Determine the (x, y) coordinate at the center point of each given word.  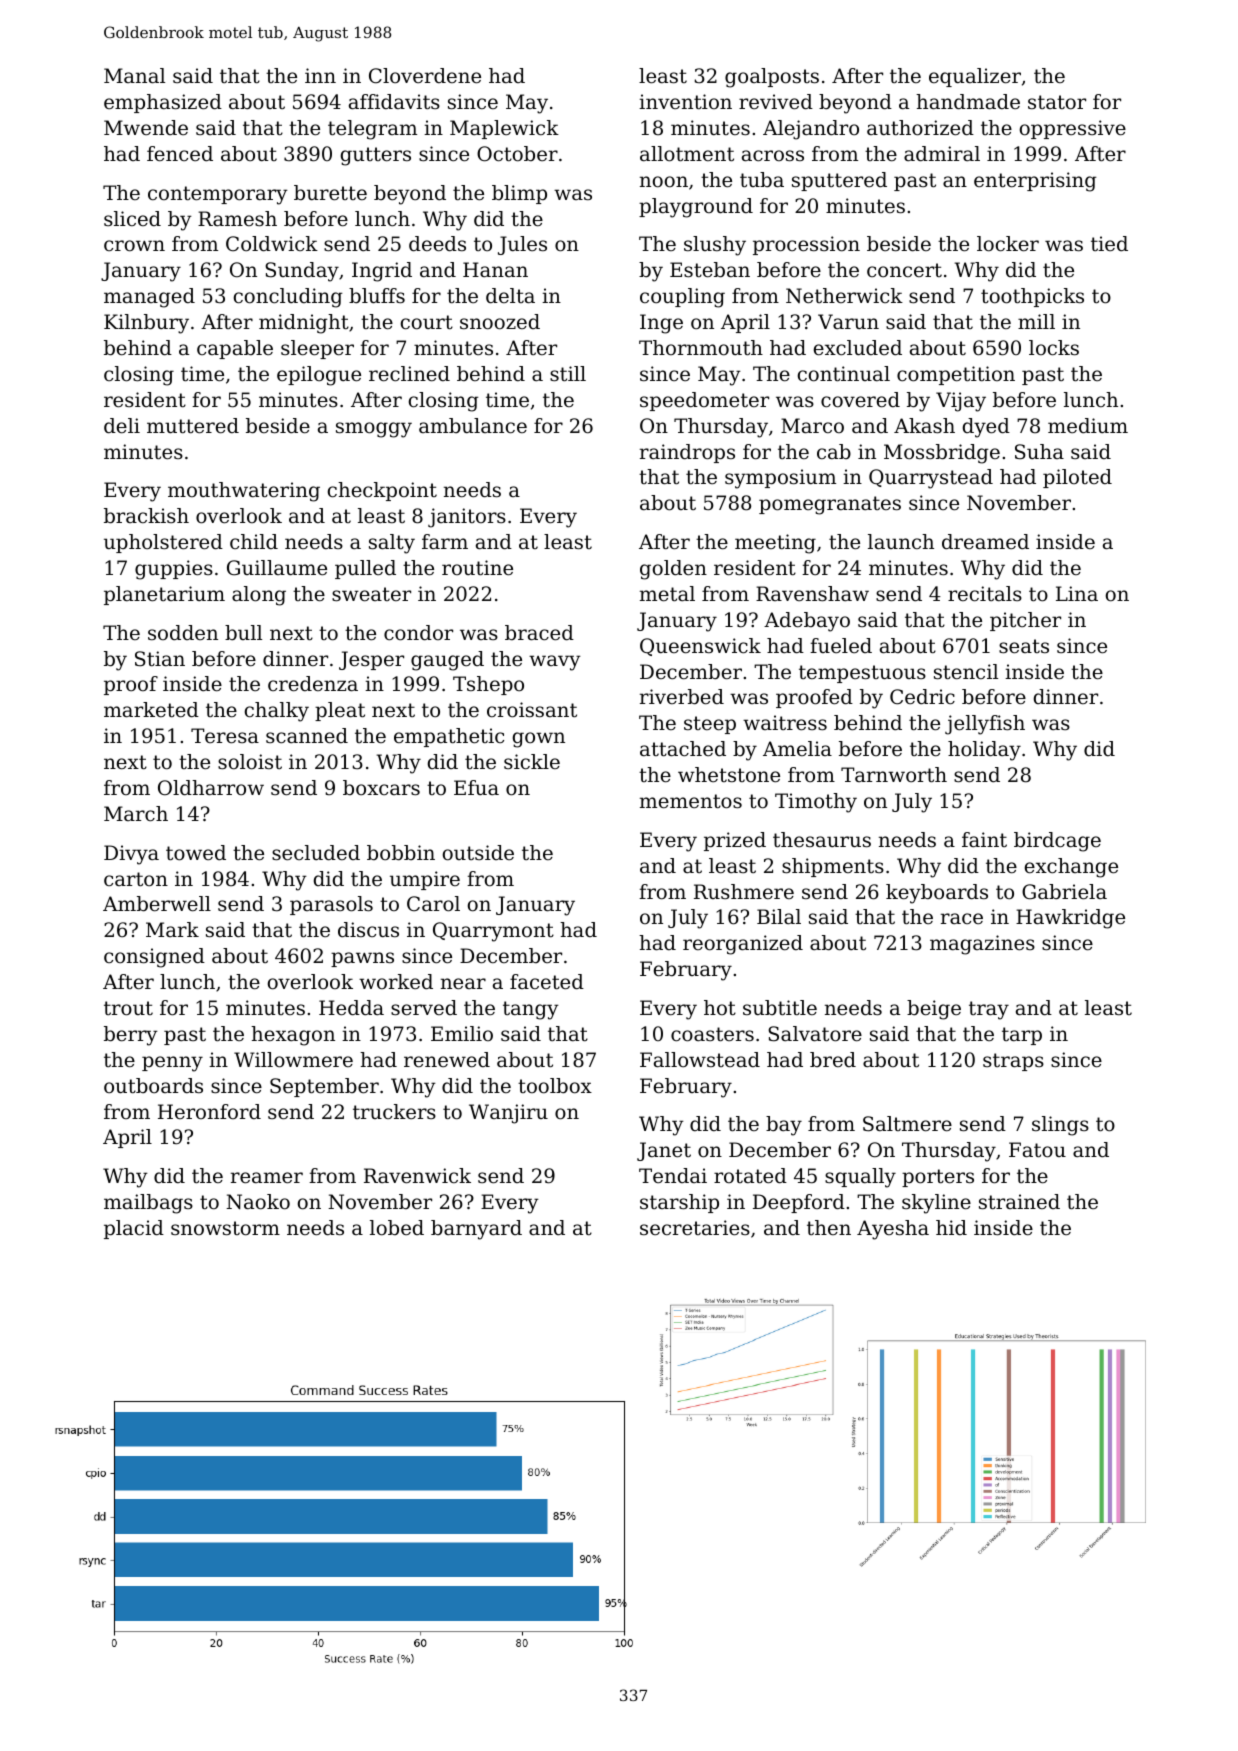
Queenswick (700, 647)
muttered (193, 426)
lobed (397, 1228)
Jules (522, 245)
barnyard (476, 1230)
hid (951, 1227)
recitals (985, 594)
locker (1008, 244)
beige (934, 1010)
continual (844, 374)
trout (128, 1008)
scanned (307, 736)
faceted (547, 982)
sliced (132, 218)
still (568, 374)
